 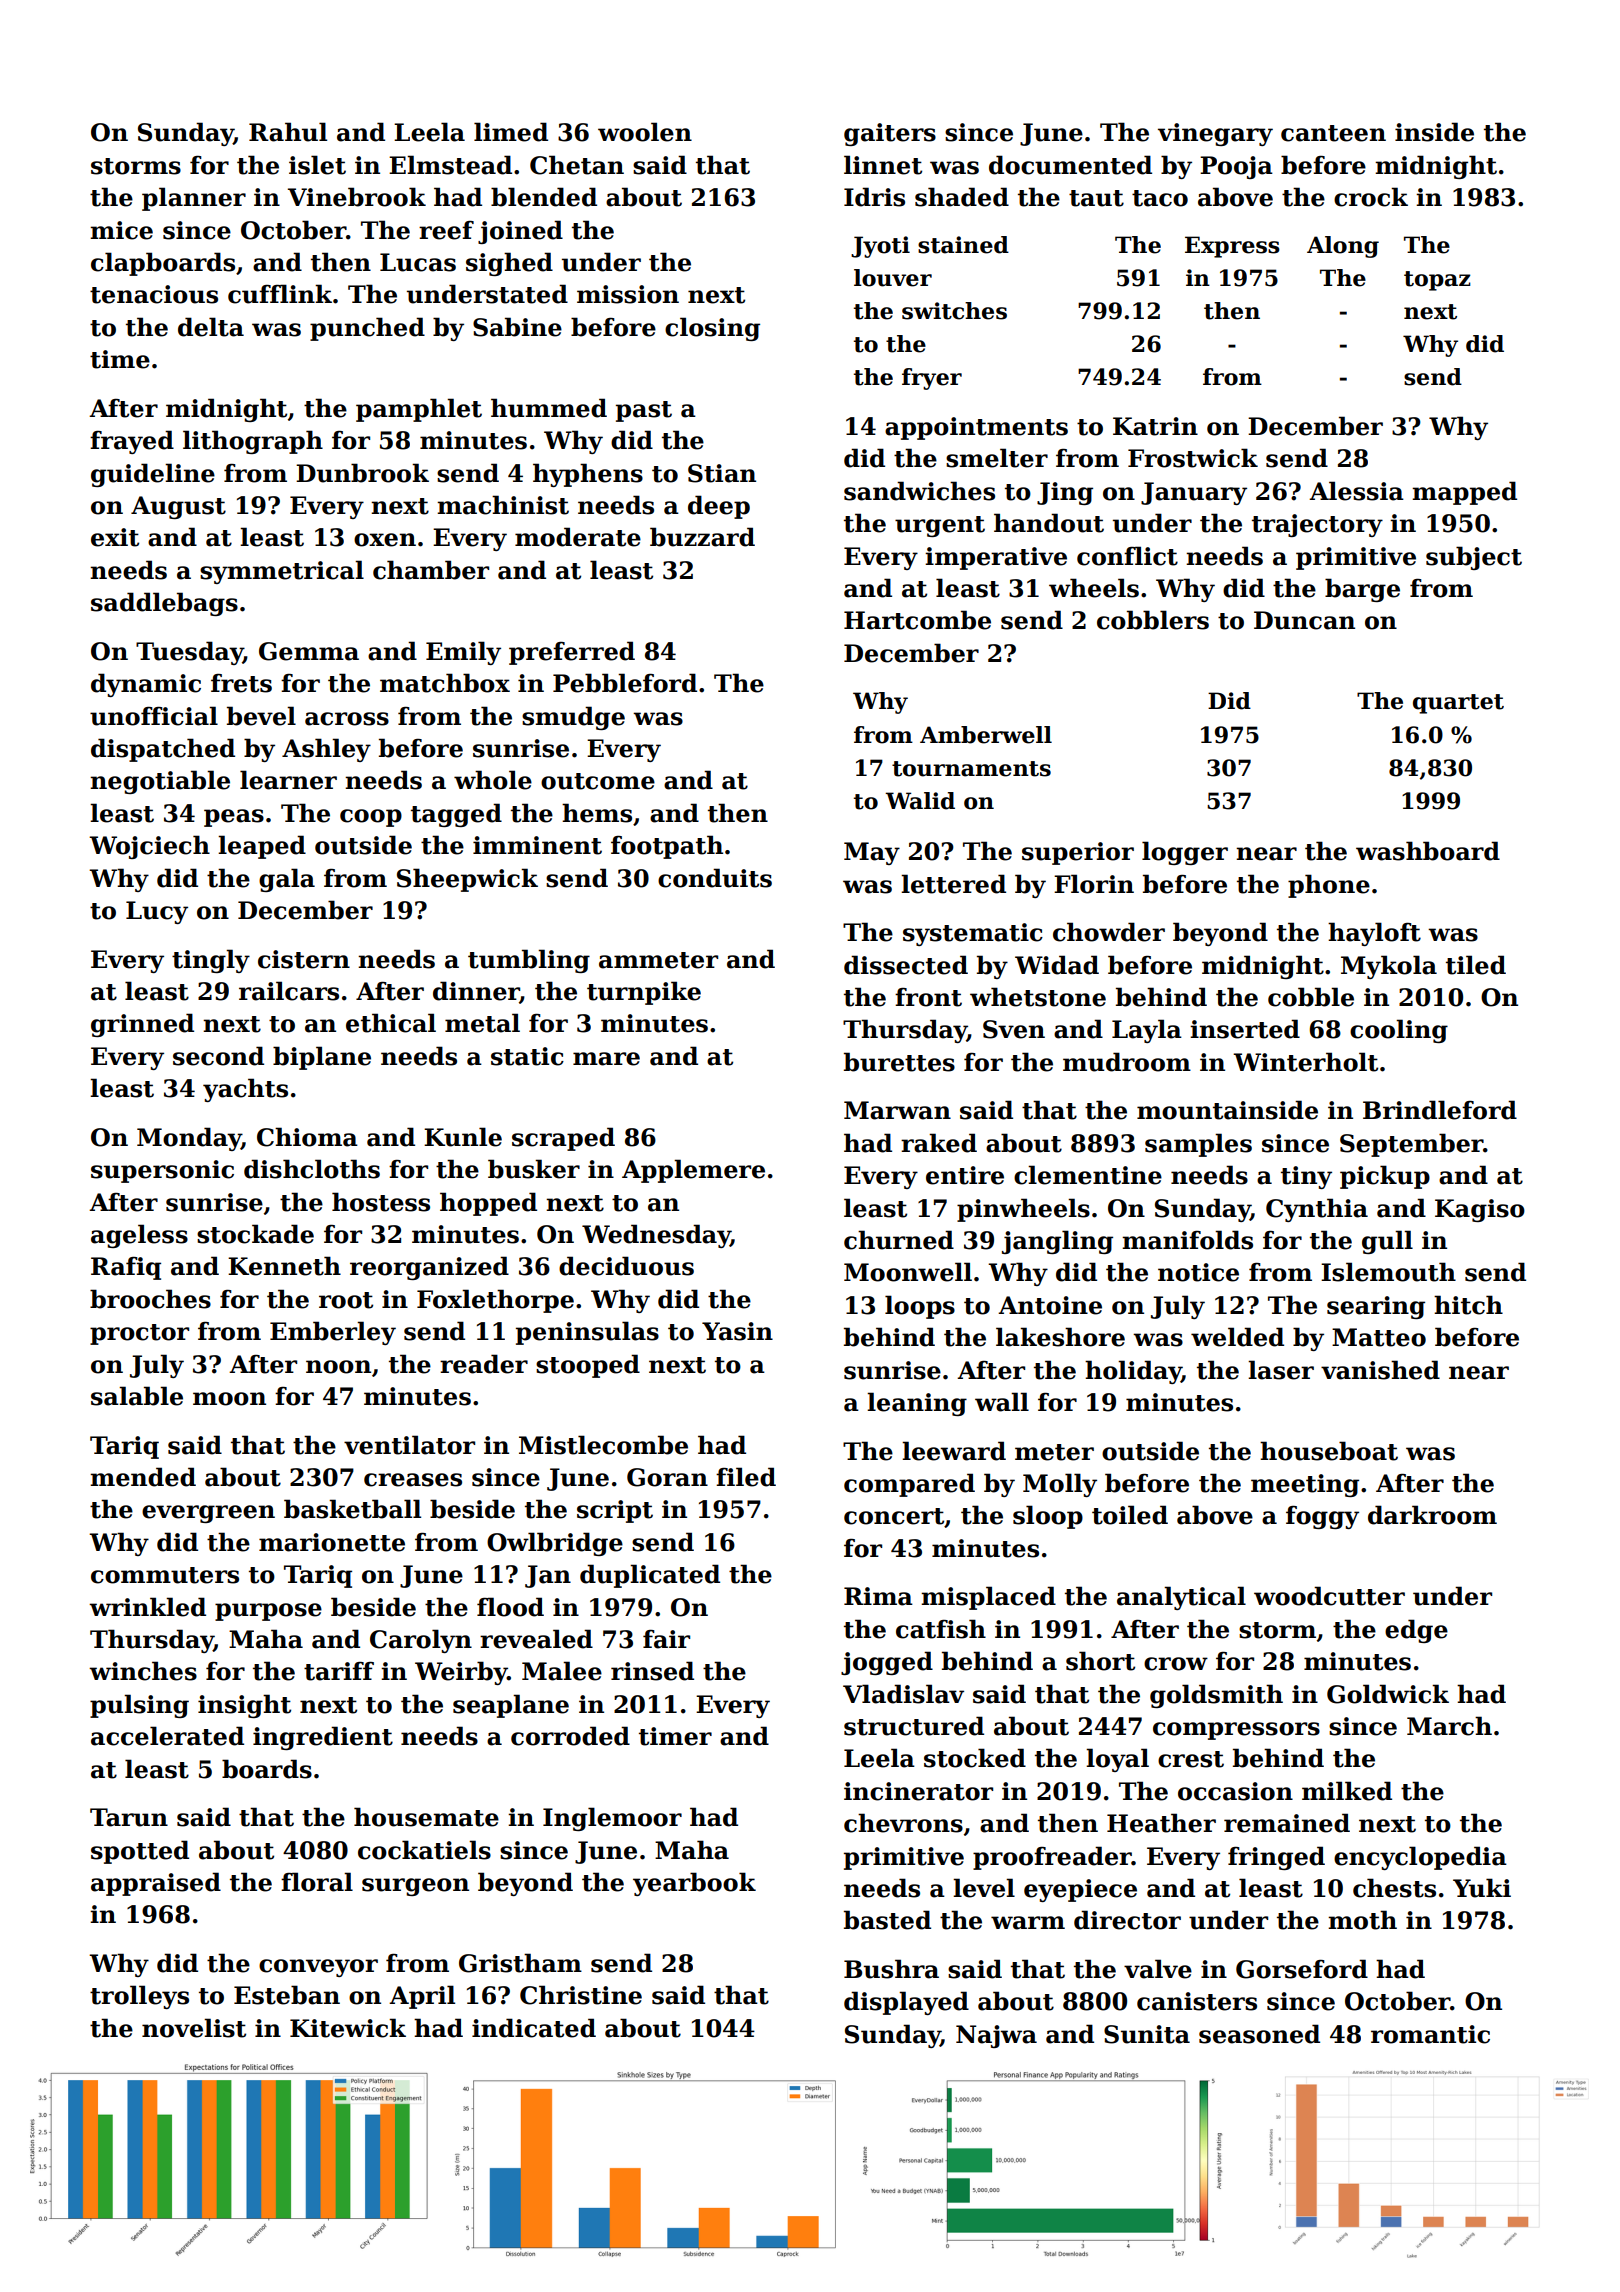 I want to click on gala, so click(x=287, y=880).
